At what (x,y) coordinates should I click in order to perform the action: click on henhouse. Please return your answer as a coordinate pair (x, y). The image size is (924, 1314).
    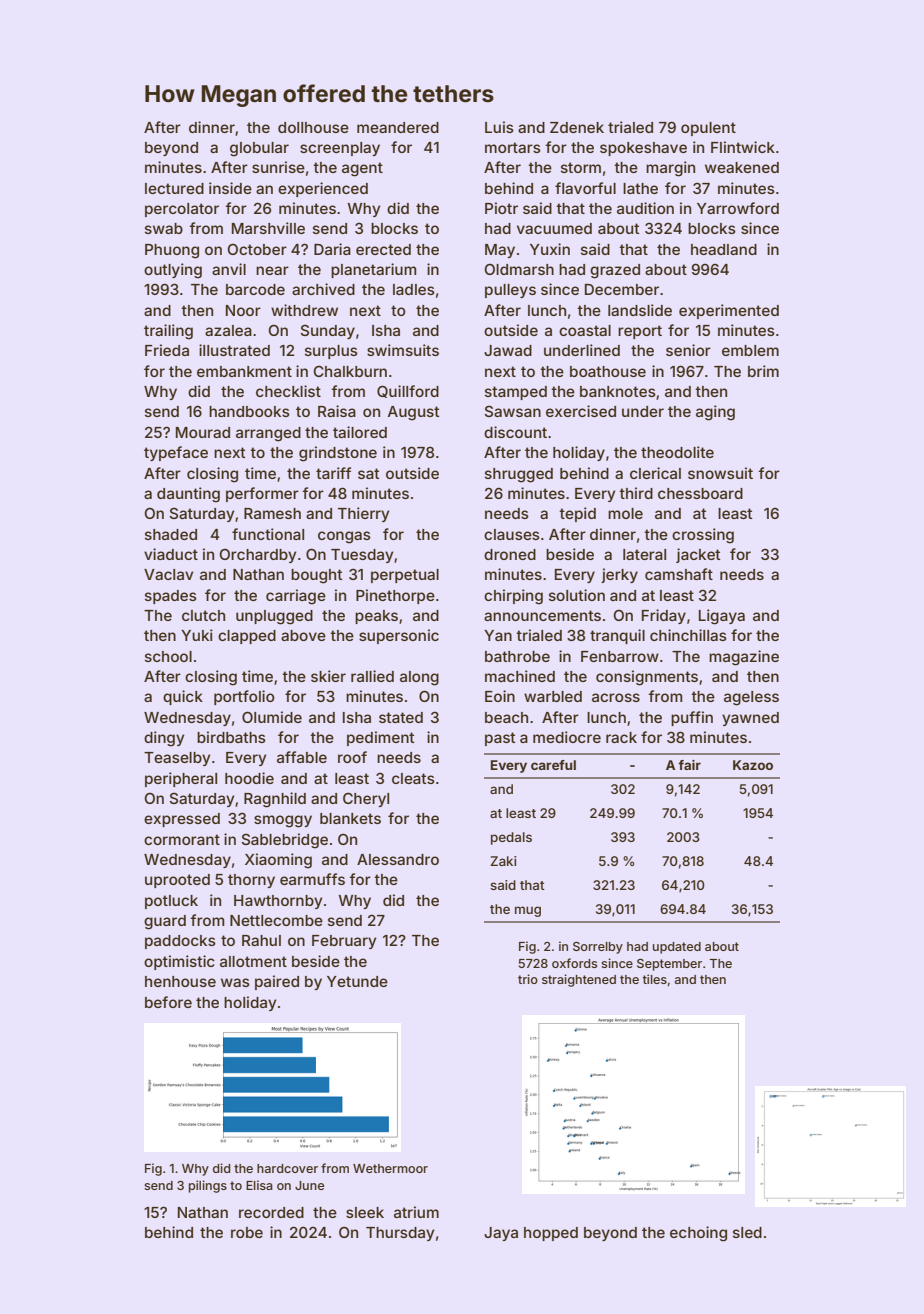
    Looking at the image, I should click on (180, 981).
